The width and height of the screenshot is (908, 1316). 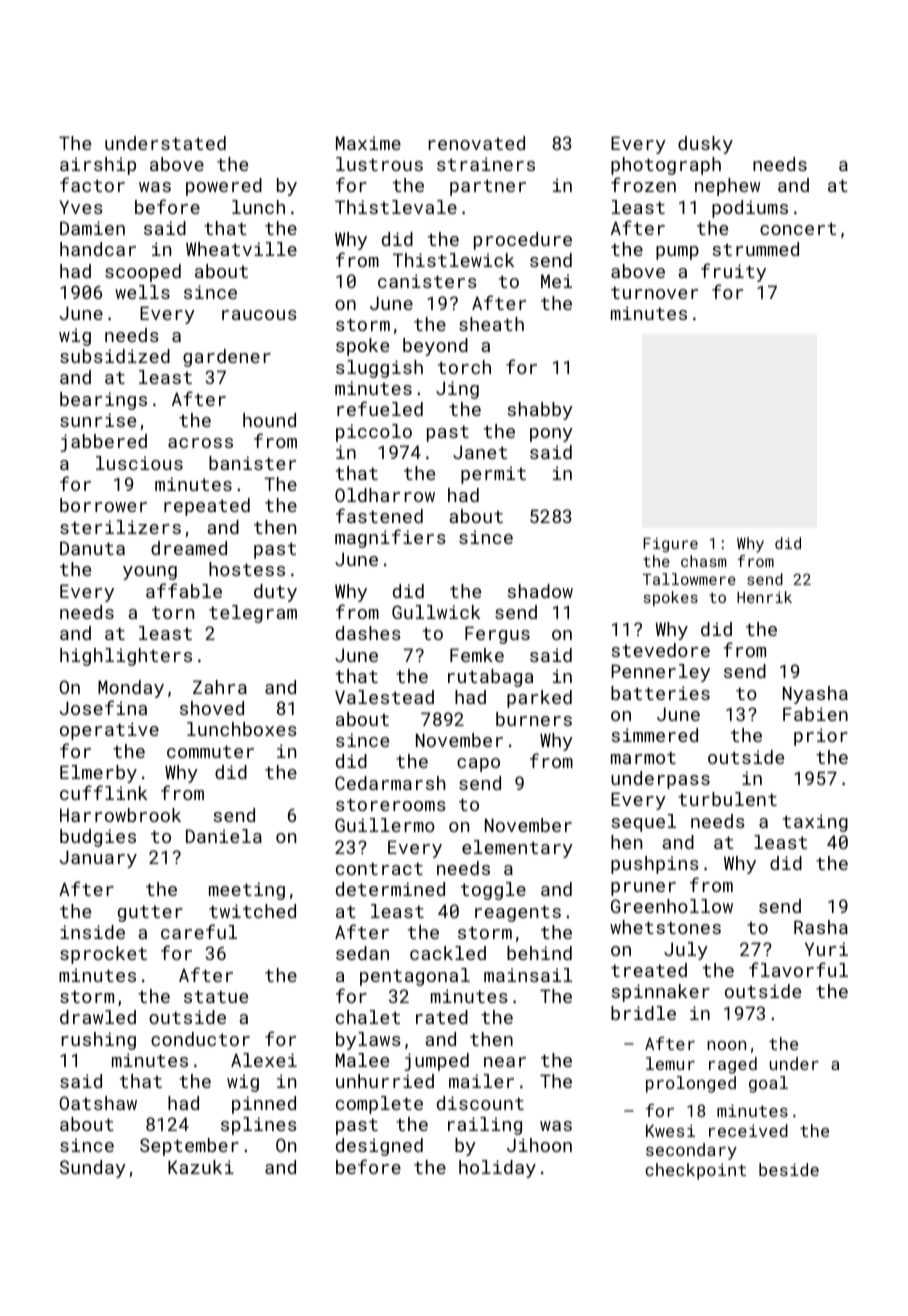 What do you see at coordinates (477, 143) in the screenshot?
I see `renovated` at bounding box center [477, 143].
